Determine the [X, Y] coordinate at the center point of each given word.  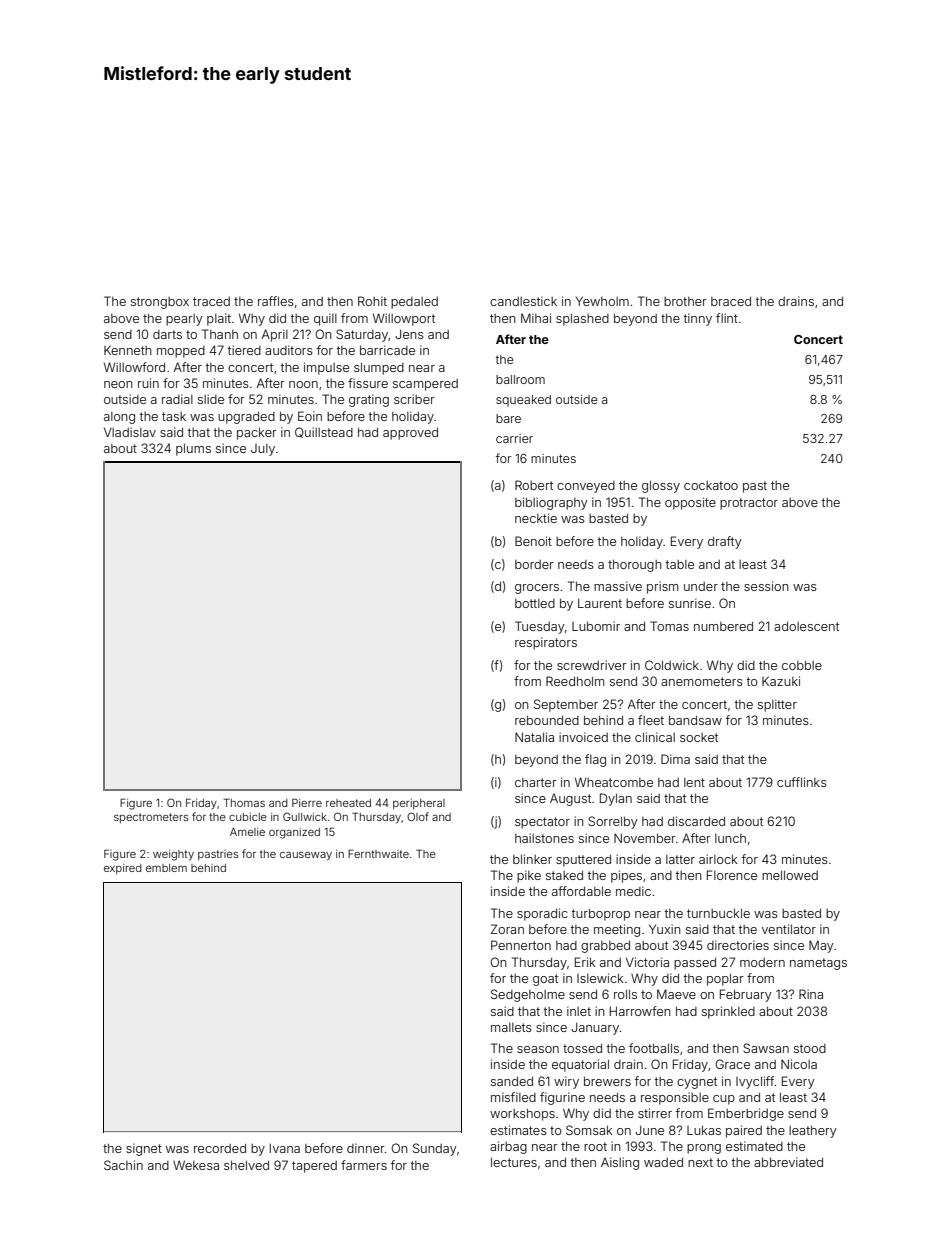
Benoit [533, 541]
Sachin [123, 1165]
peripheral [419, 804]
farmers [364, 1165]
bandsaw [695, 720]
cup [724, 1100]
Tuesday [540, 627]
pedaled [414, 303]
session [766, 586]
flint [727, 318]
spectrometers [151, 818]
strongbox [160, 303]
